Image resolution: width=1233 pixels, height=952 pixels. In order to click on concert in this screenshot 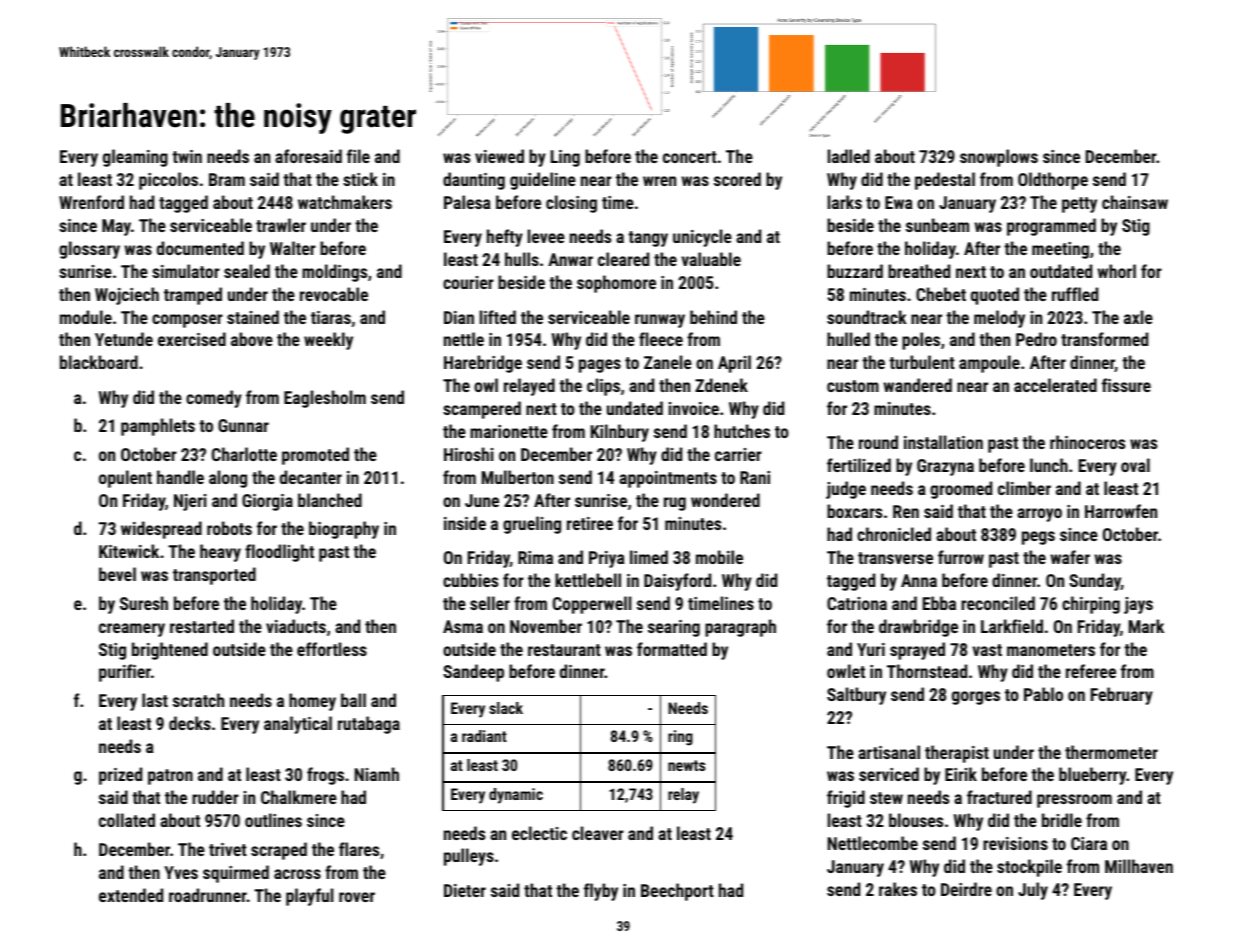, I will do `click(690, 157)`.
